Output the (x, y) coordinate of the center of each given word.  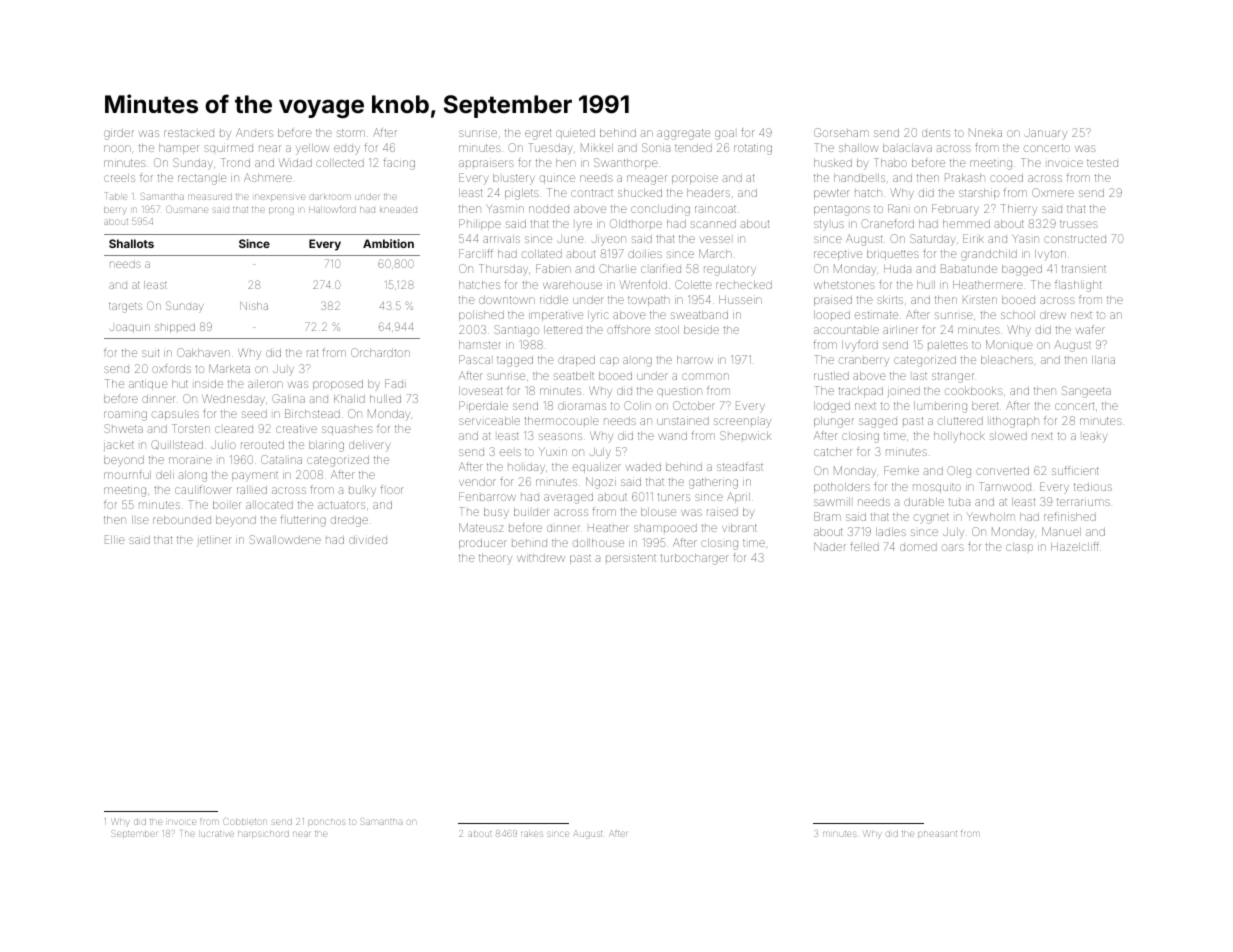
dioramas (582, 406)
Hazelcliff (1075, 546)
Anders (254, 132)
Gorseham (841, 132)
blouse (658, 512)
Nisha (254, 306)
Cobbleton (245, 821)
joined (903, 392)
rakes (532, 834)
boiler (227, 505)
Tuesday (550, 149)
